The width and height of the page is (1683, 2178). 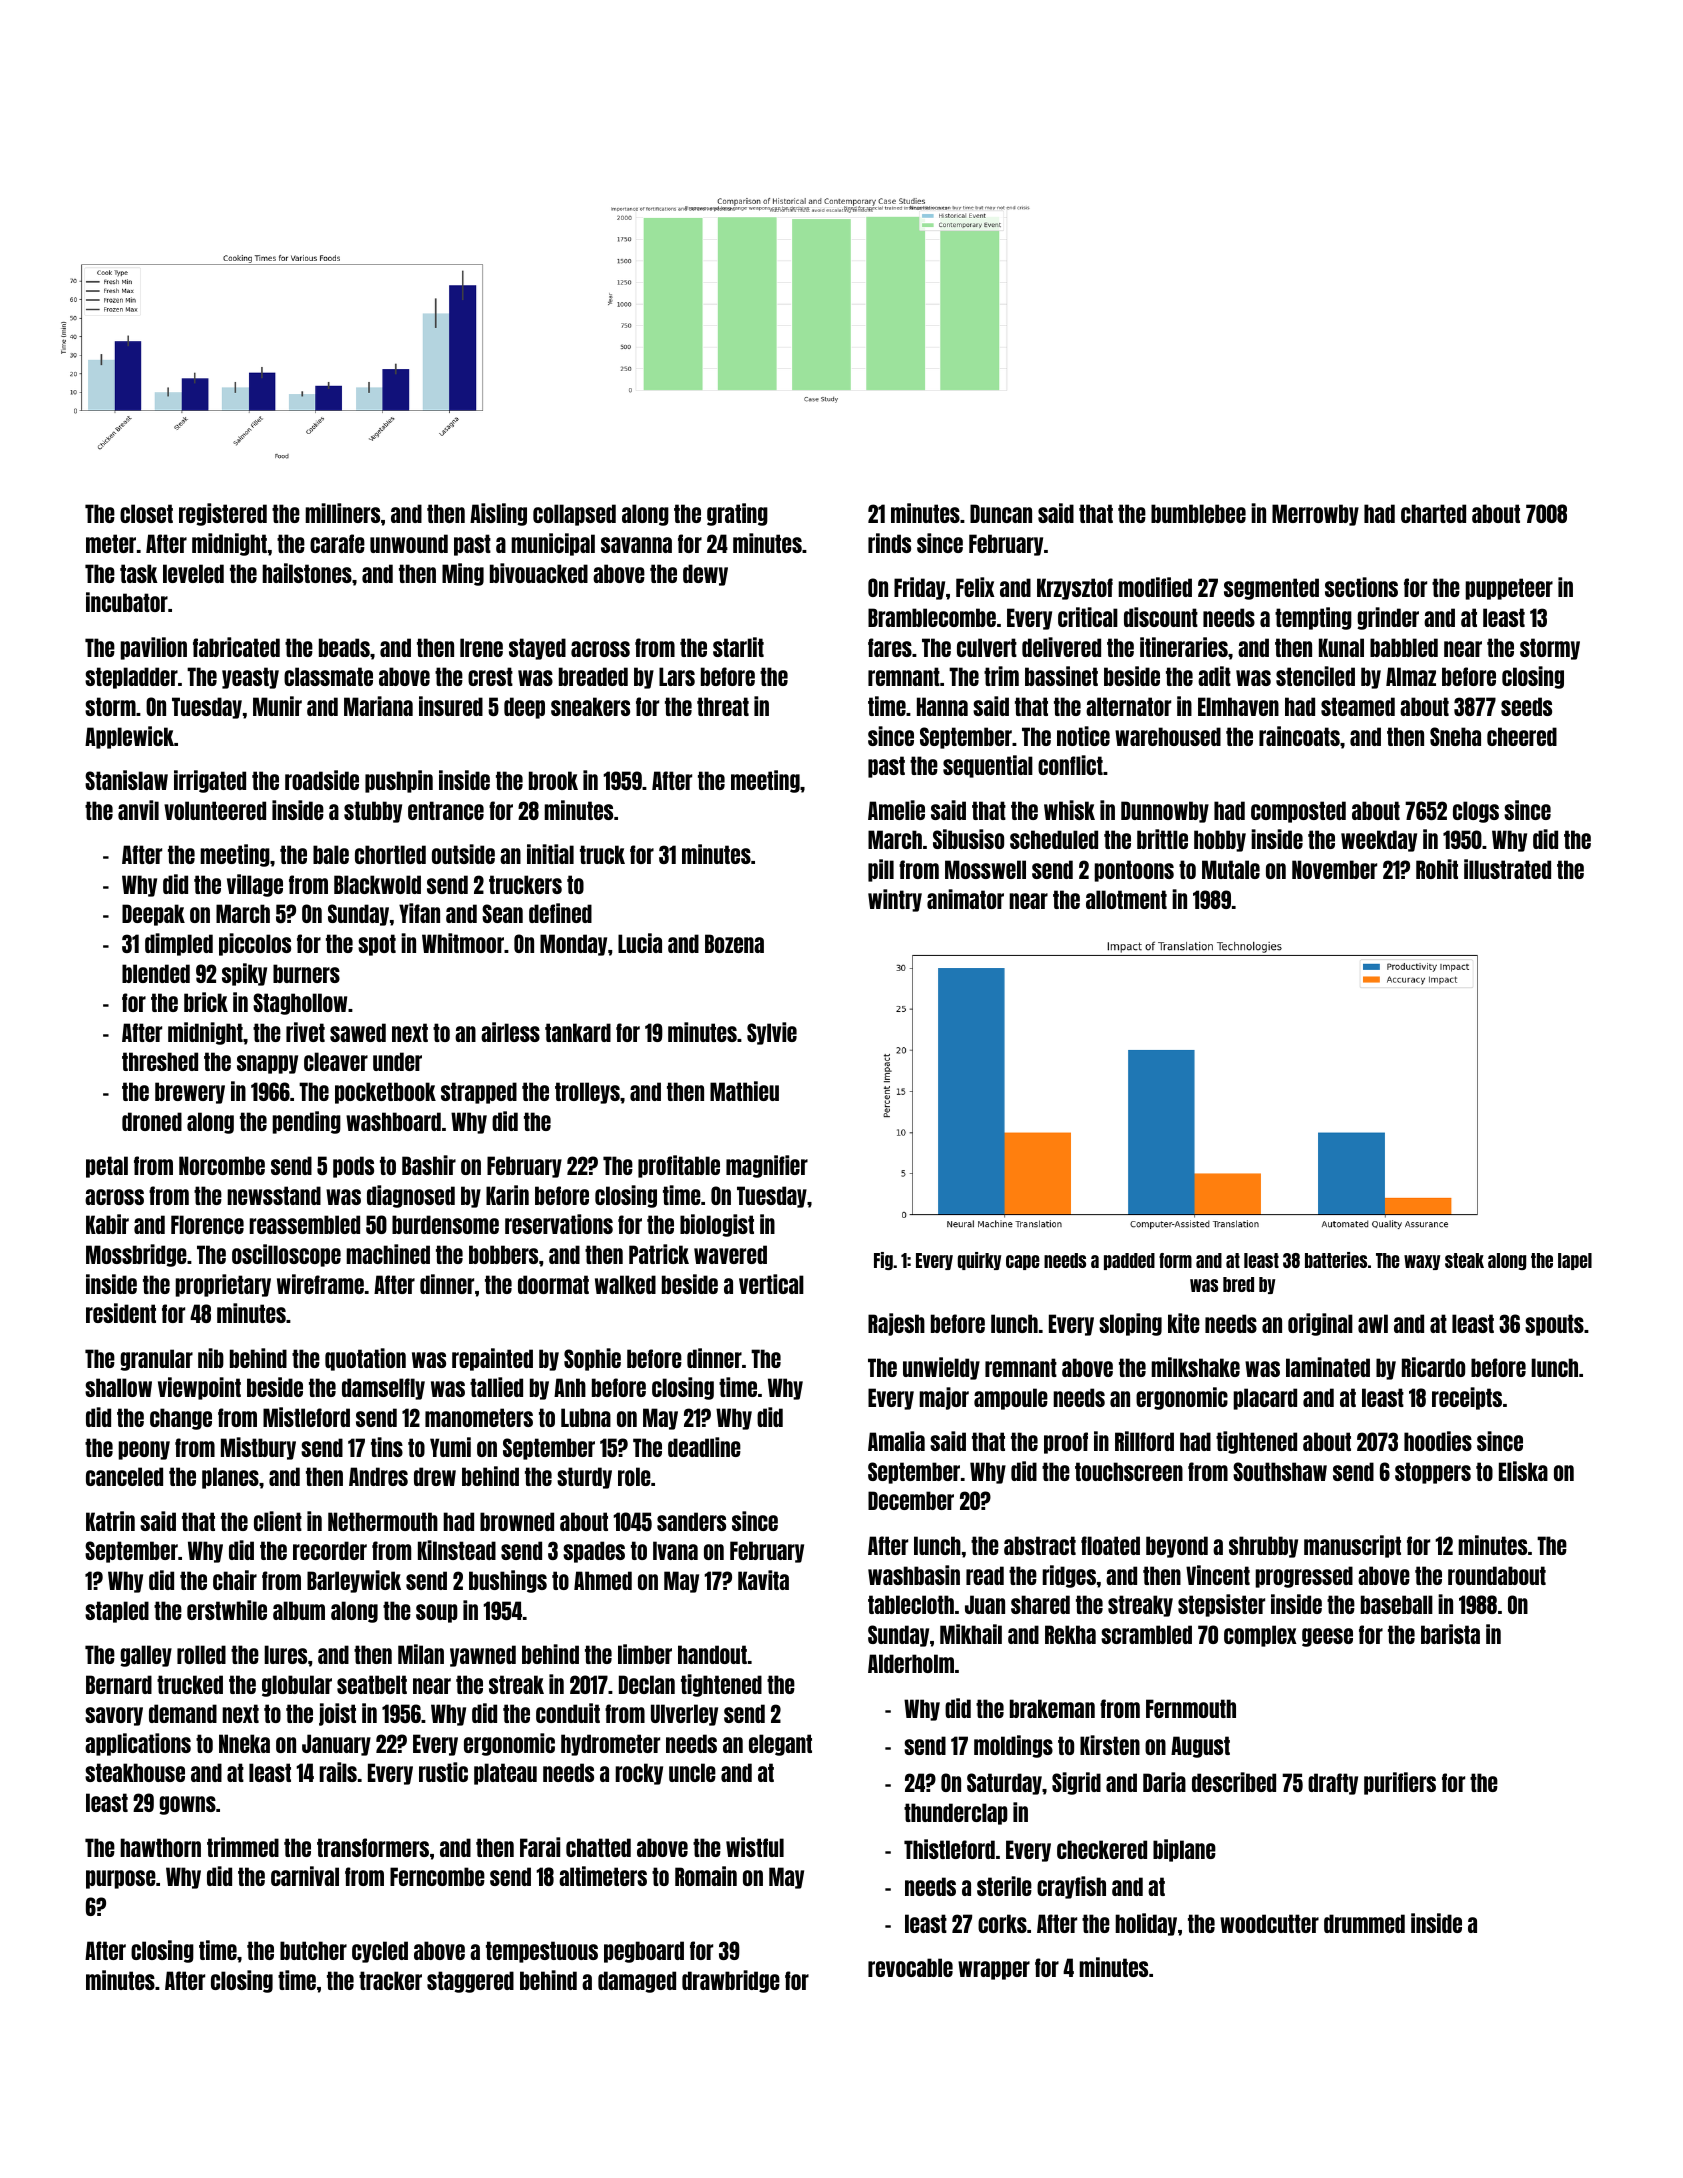 I want to click on clogs, so click(x=1476, y=812).
